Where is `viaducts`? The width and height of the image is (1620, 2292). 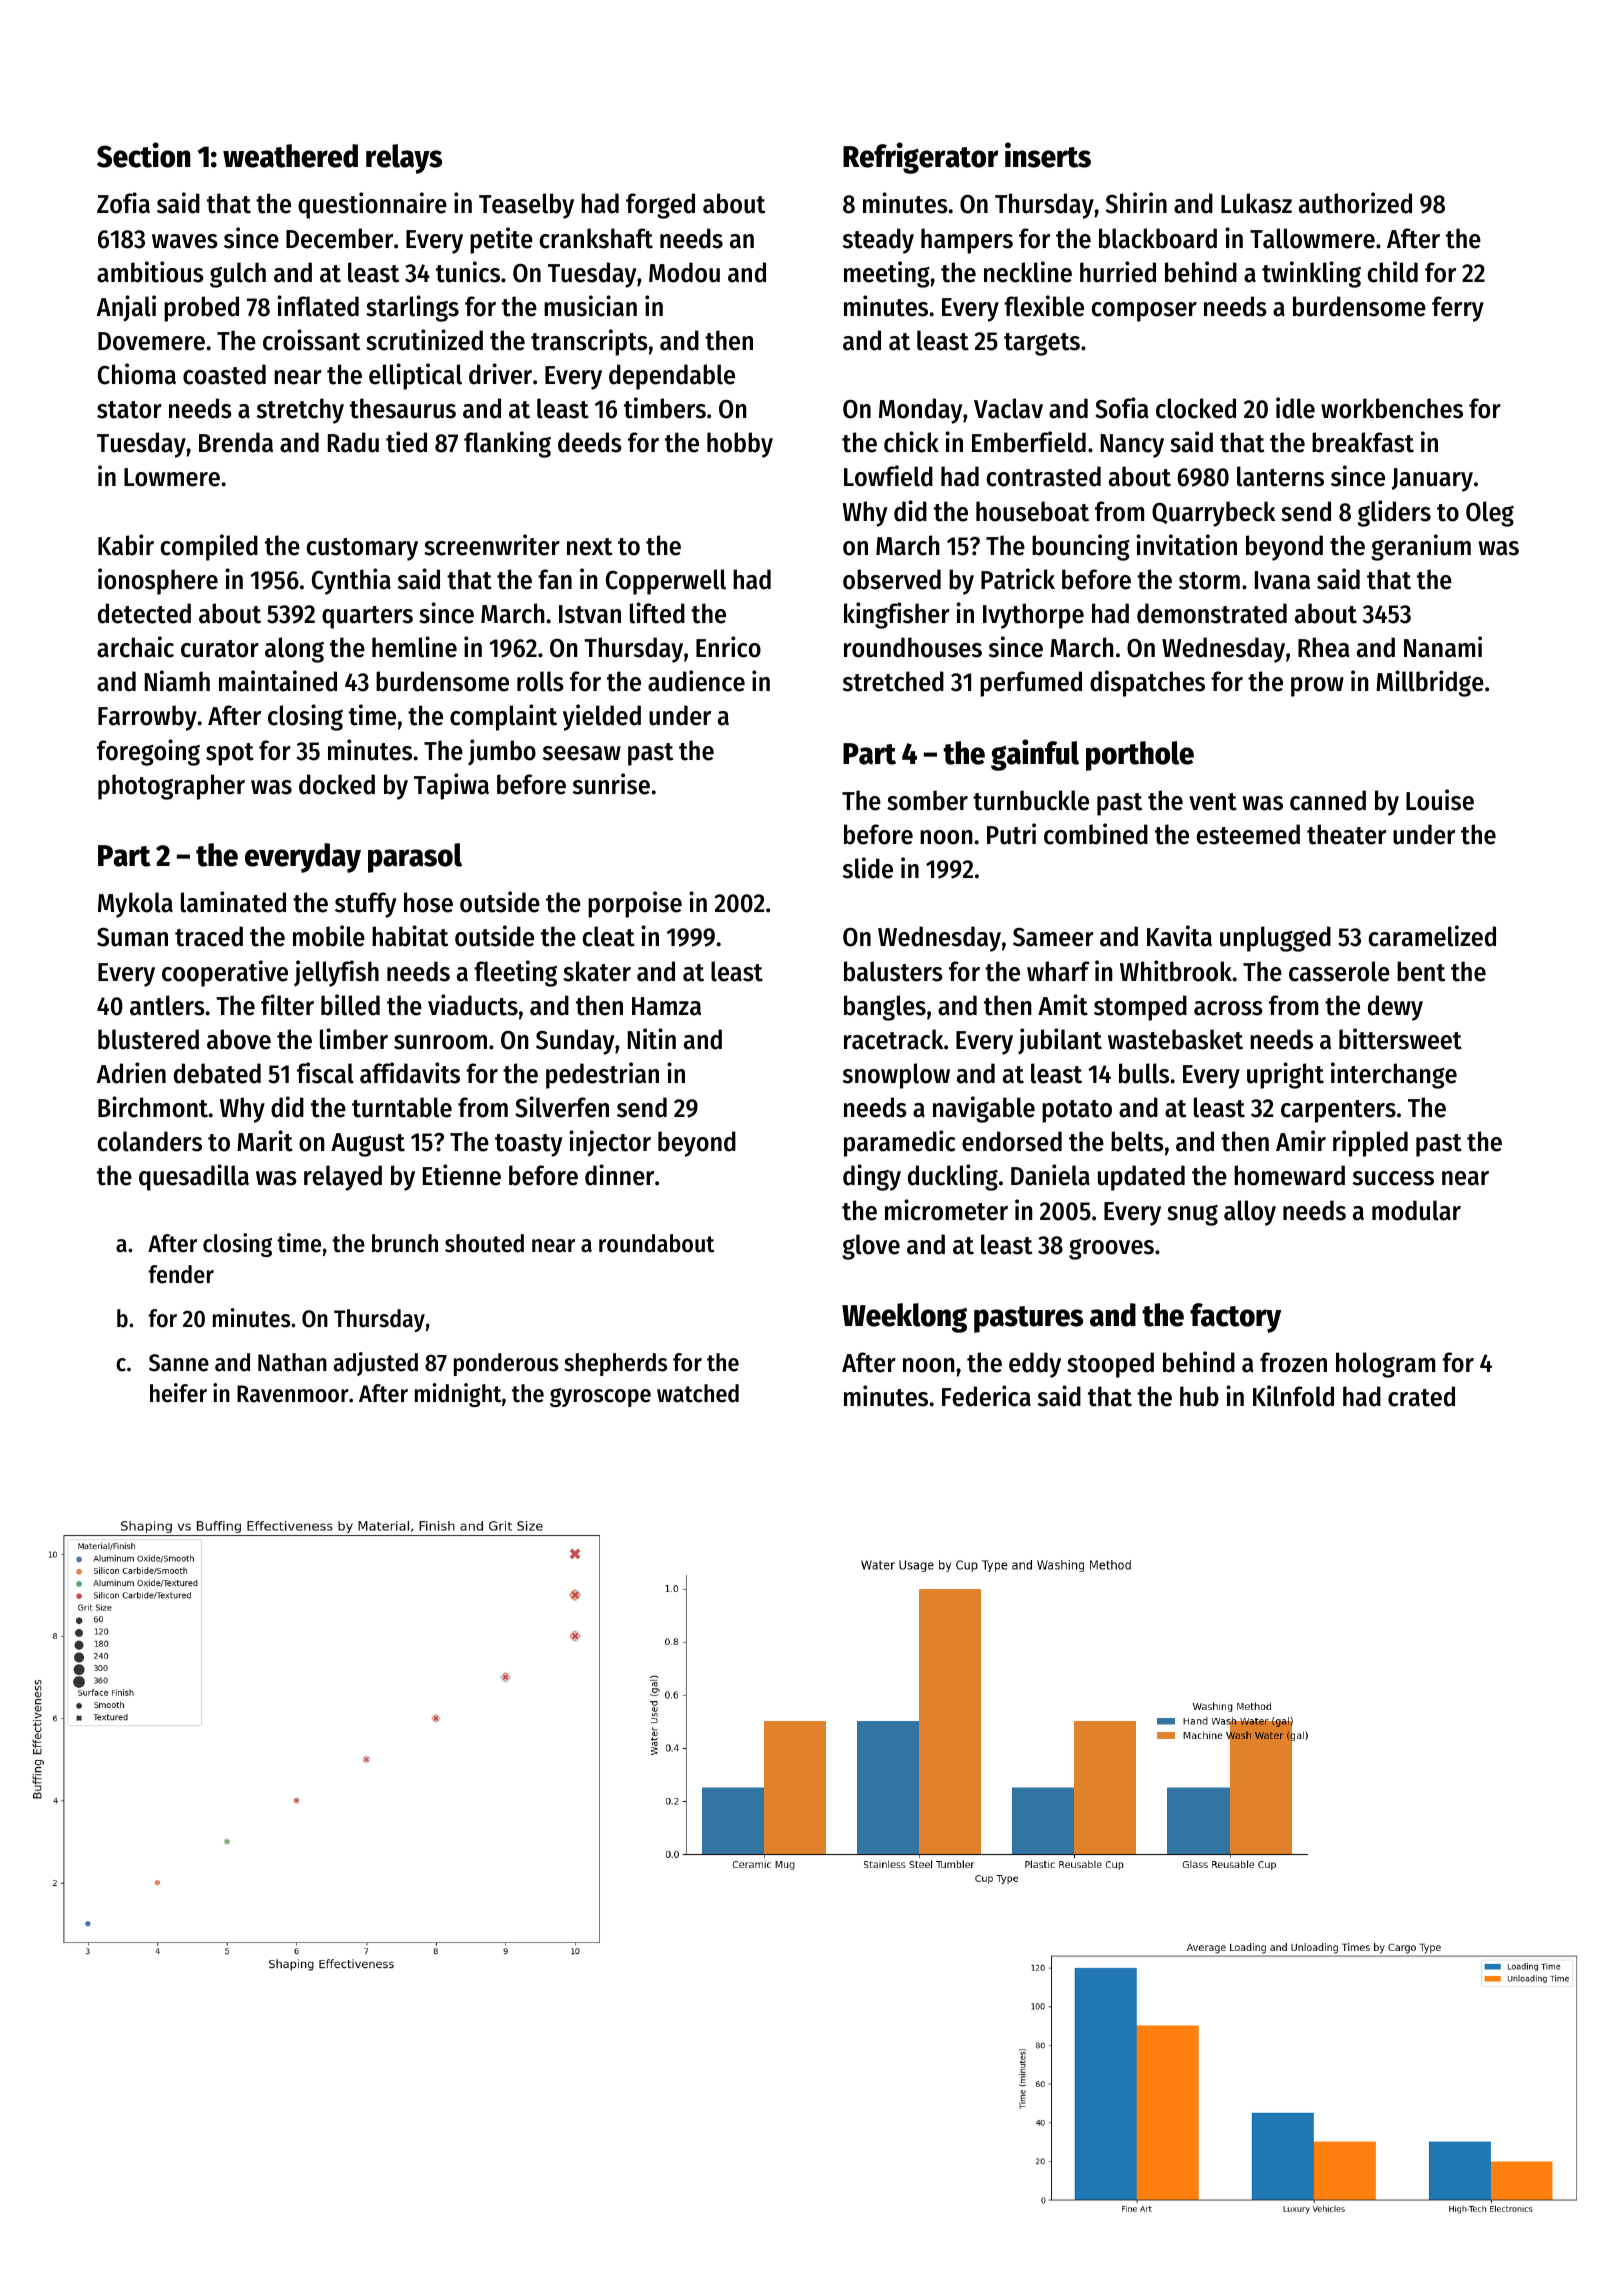
viaducts is located at coordinates (473, 1005).
